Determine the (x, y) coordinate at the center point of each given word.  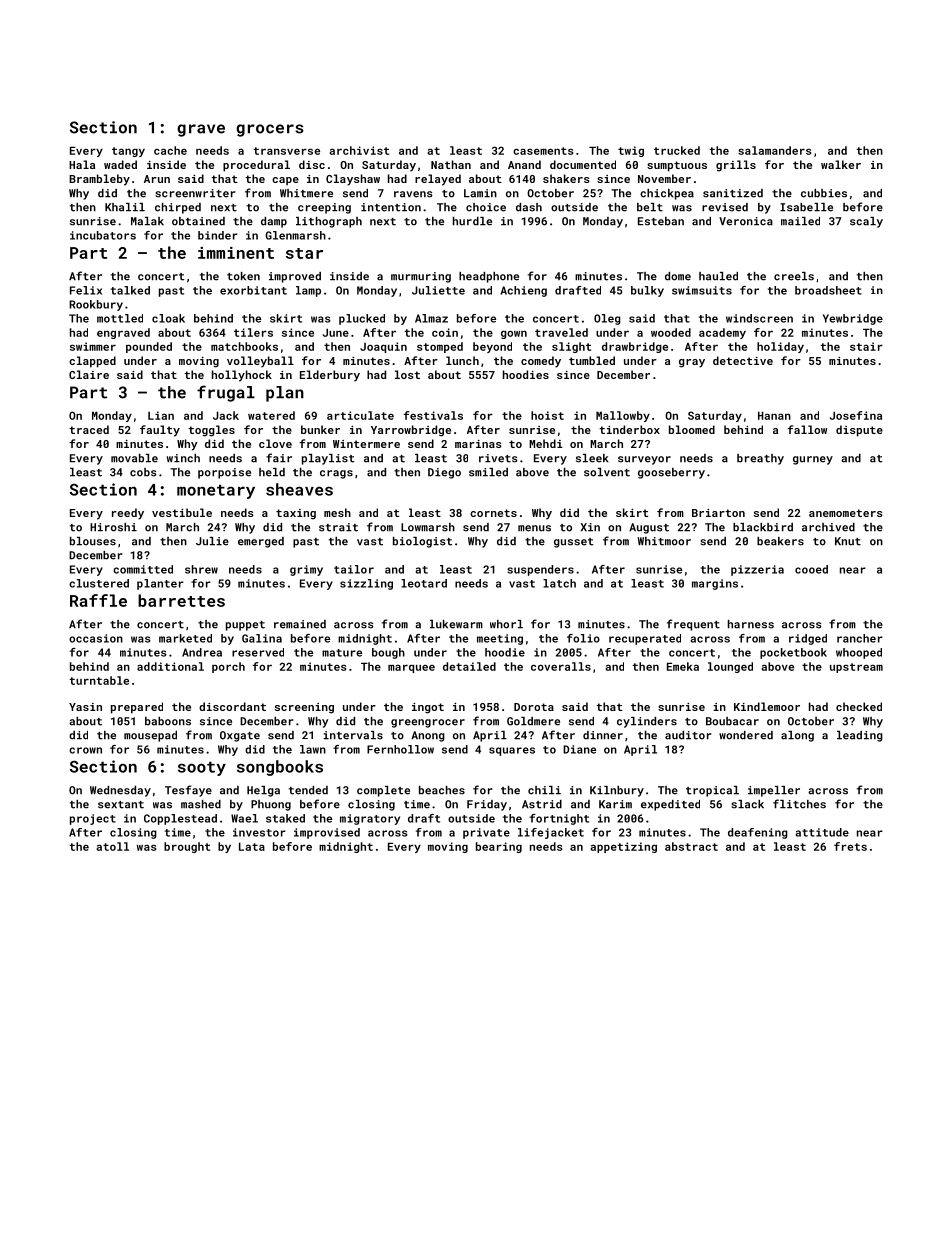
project (93, 819)
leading (860, 736)
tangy (128, 152)
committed (143, 569)
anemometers (846, 513)
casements (543, 151)
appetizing (623, 847)
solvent (607, 472)
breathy (760, 459)
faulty (160, 431)
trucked (677, 150)
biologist (422, 542)
